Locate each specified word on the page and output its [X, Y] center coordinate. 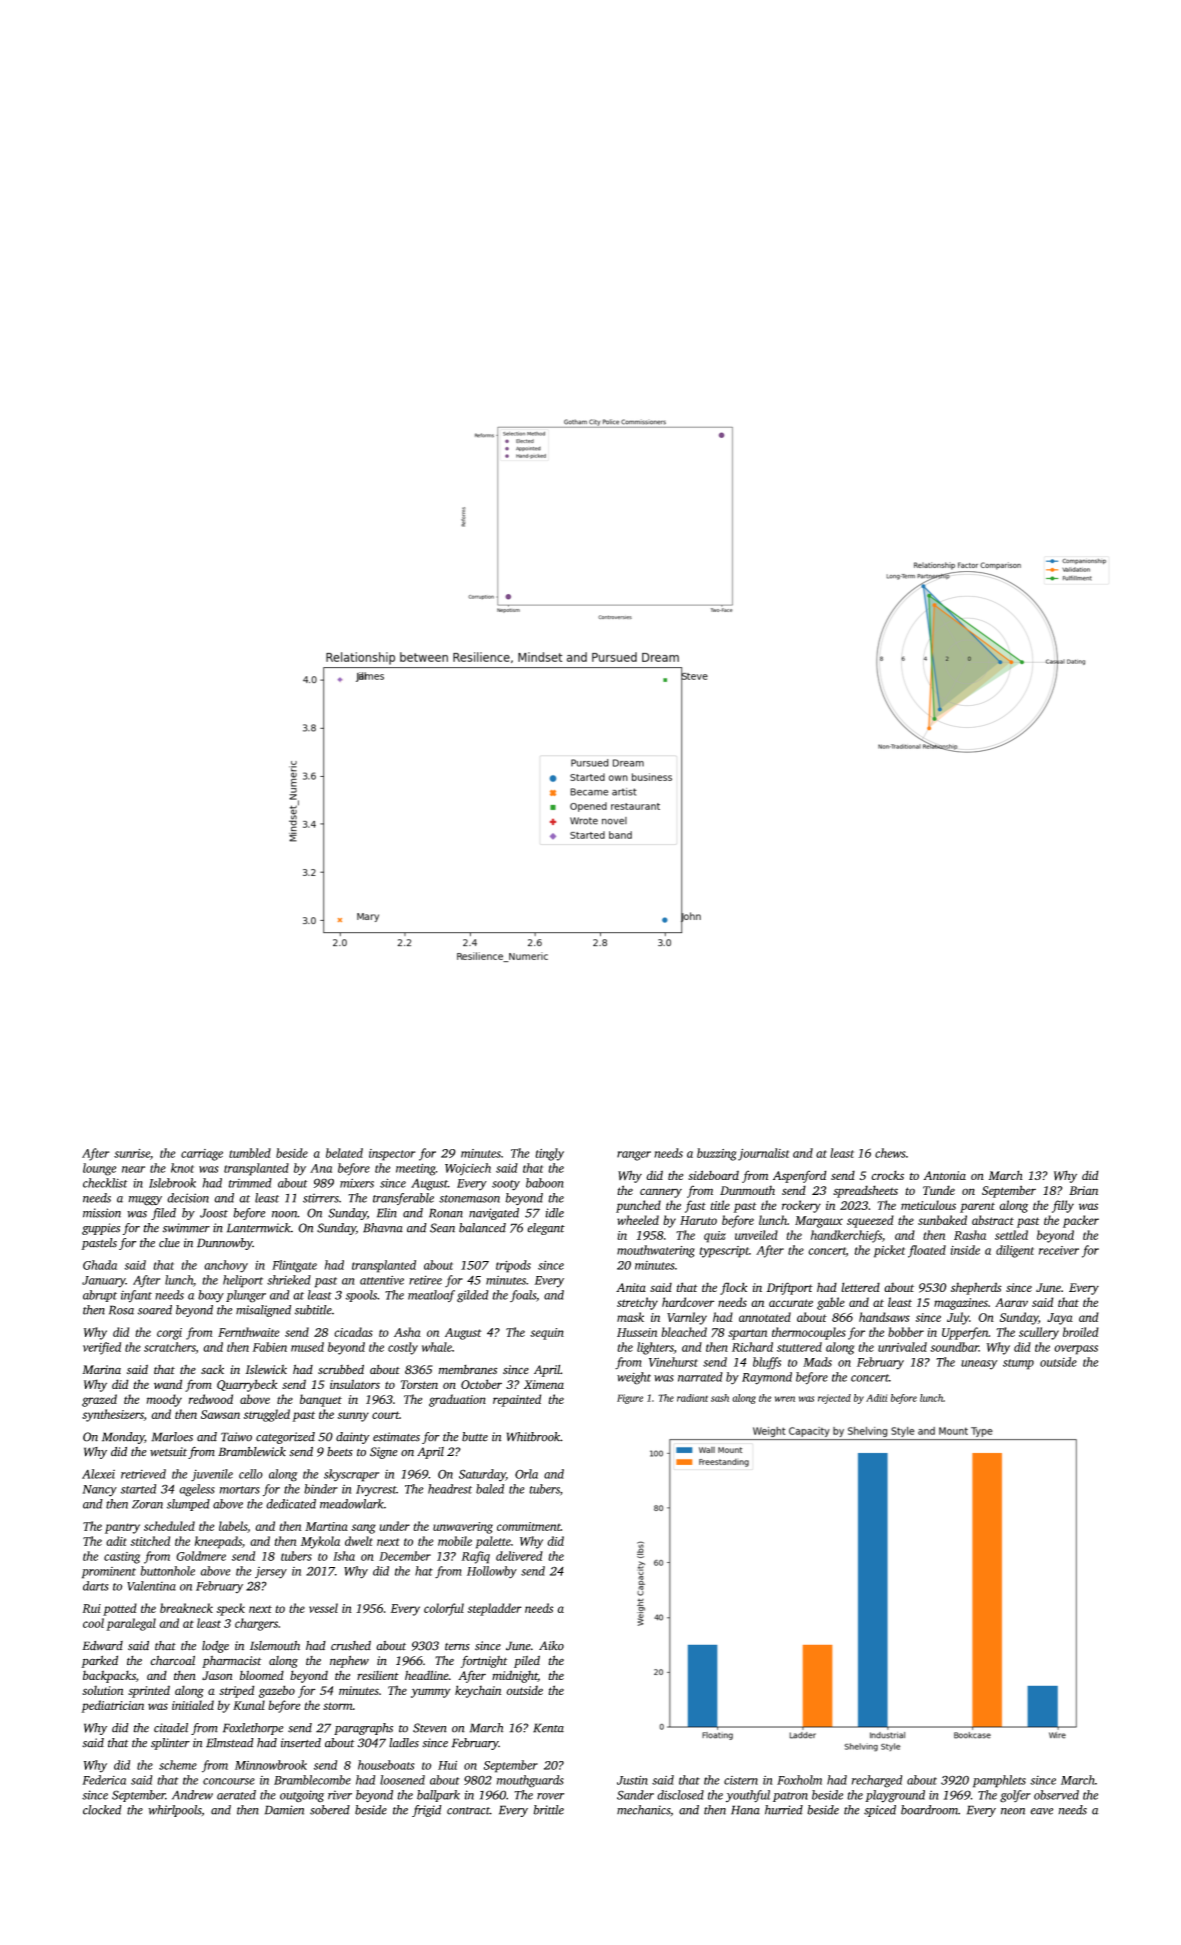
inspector [392, 1155]
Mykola [320, 1542]
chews [890, 1153]
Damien [284, 1810]
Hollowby [492, 1572]
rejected [834, 1399]
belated [344, 1153]
